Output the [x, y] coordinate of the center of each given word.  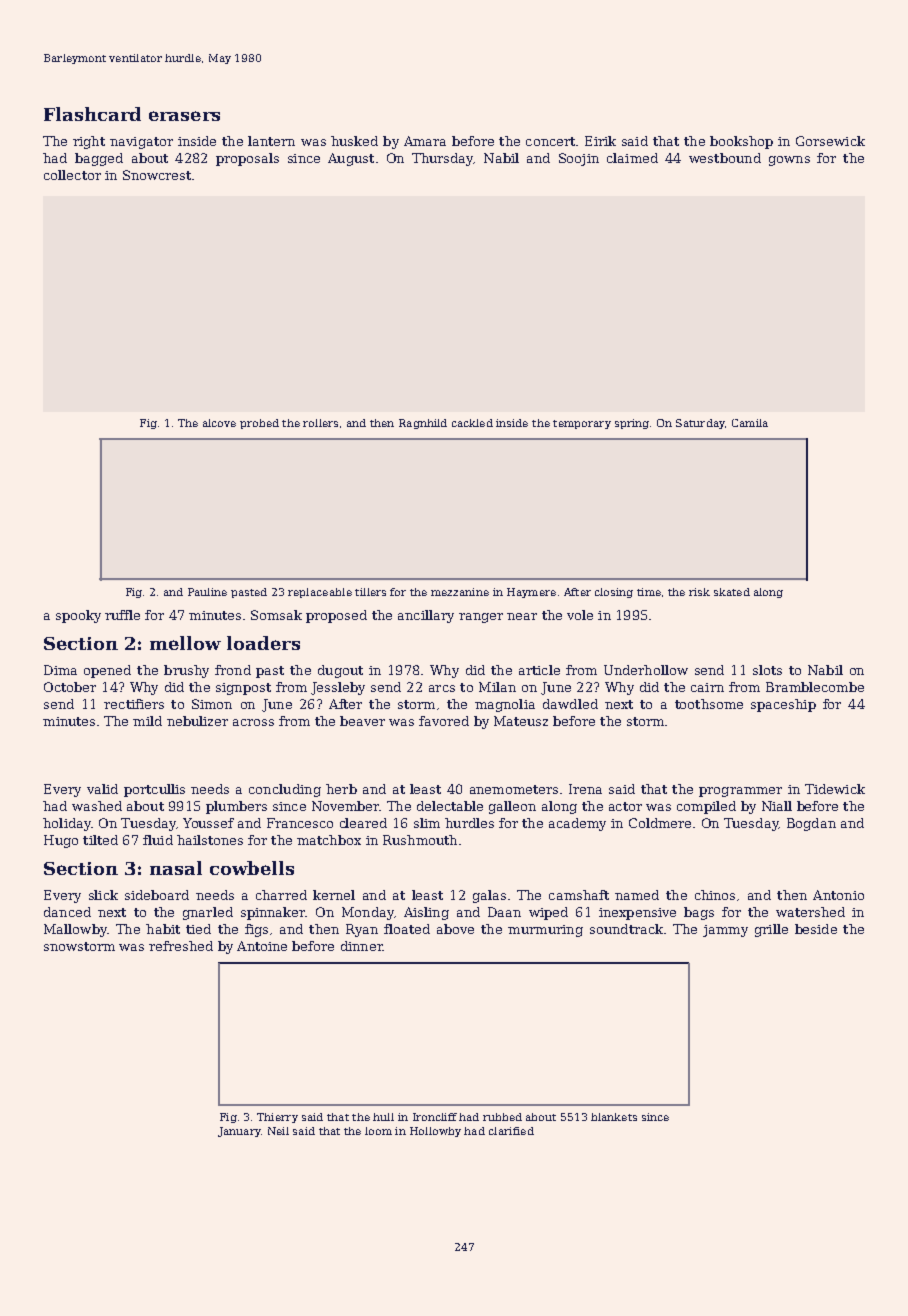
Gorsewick [830, 141]
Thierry [277, 1118]
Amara [425, 141]
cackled [472, 423]
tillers [370, 592]
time [649, 592]
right [89, 142]
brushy [186, 671]
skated [732, 592]
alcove [219, 423]
